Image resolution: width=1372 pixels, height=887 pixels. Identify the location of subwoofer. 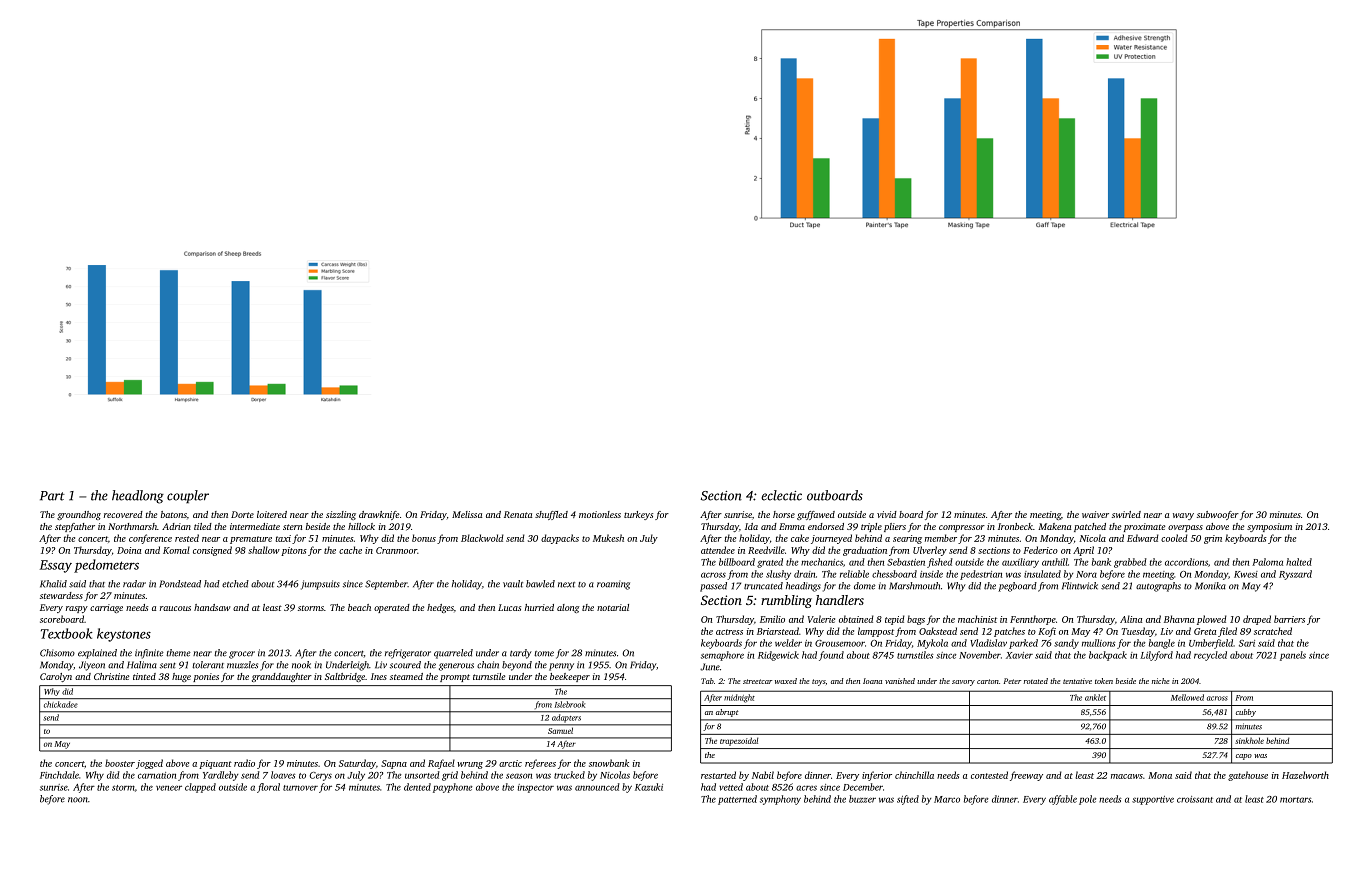
(1218, 515).
